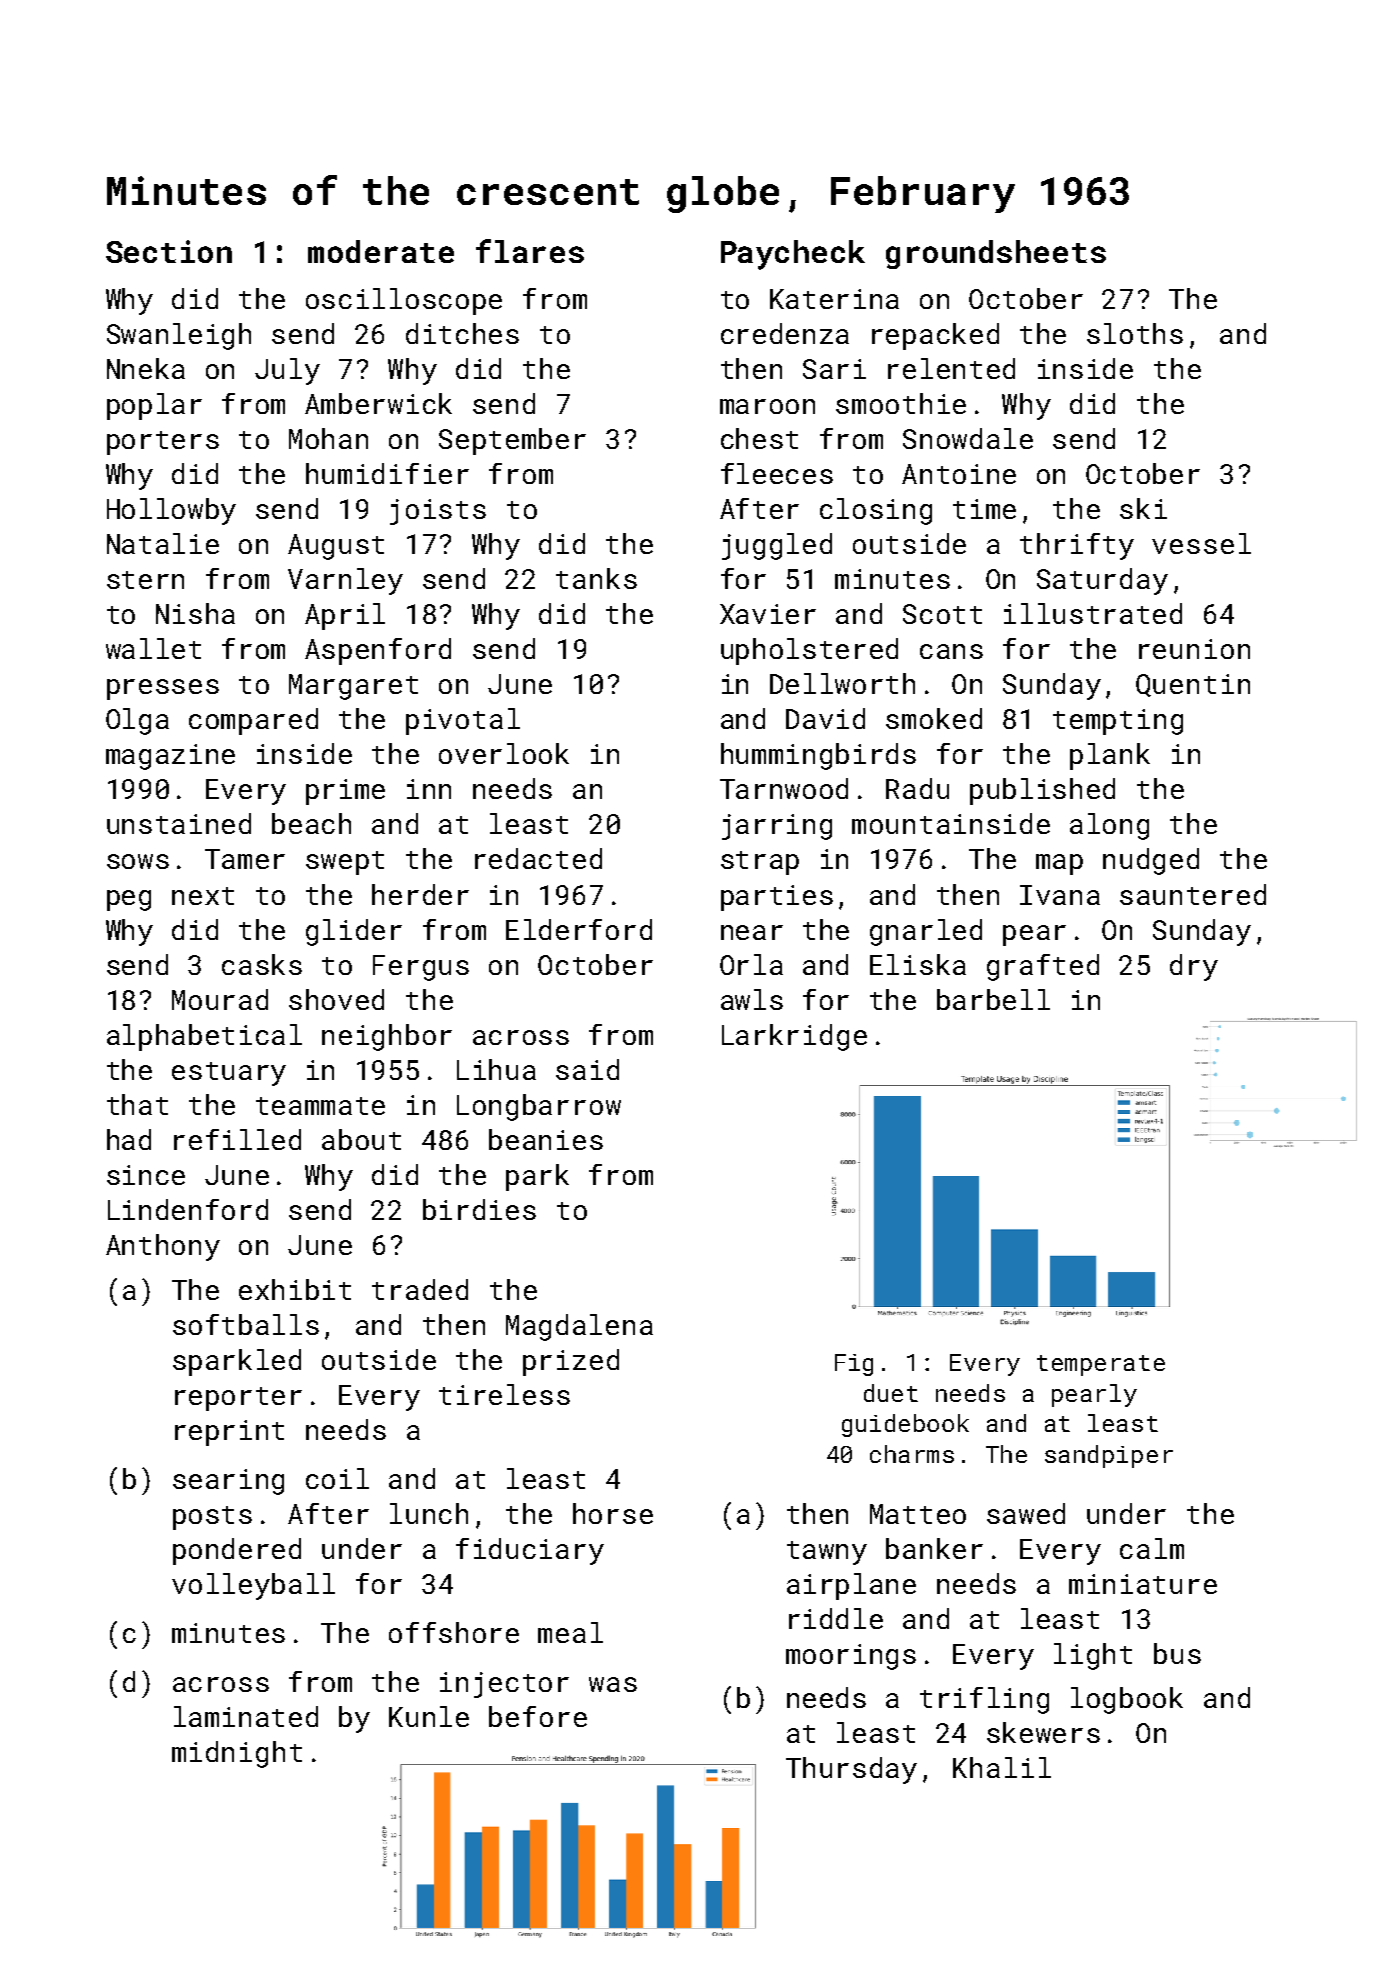 This document has height=1969, width=1386. What do you see at coordinates (759, 438) in the document?
I see `chest` at bounding box center [759, 438].
